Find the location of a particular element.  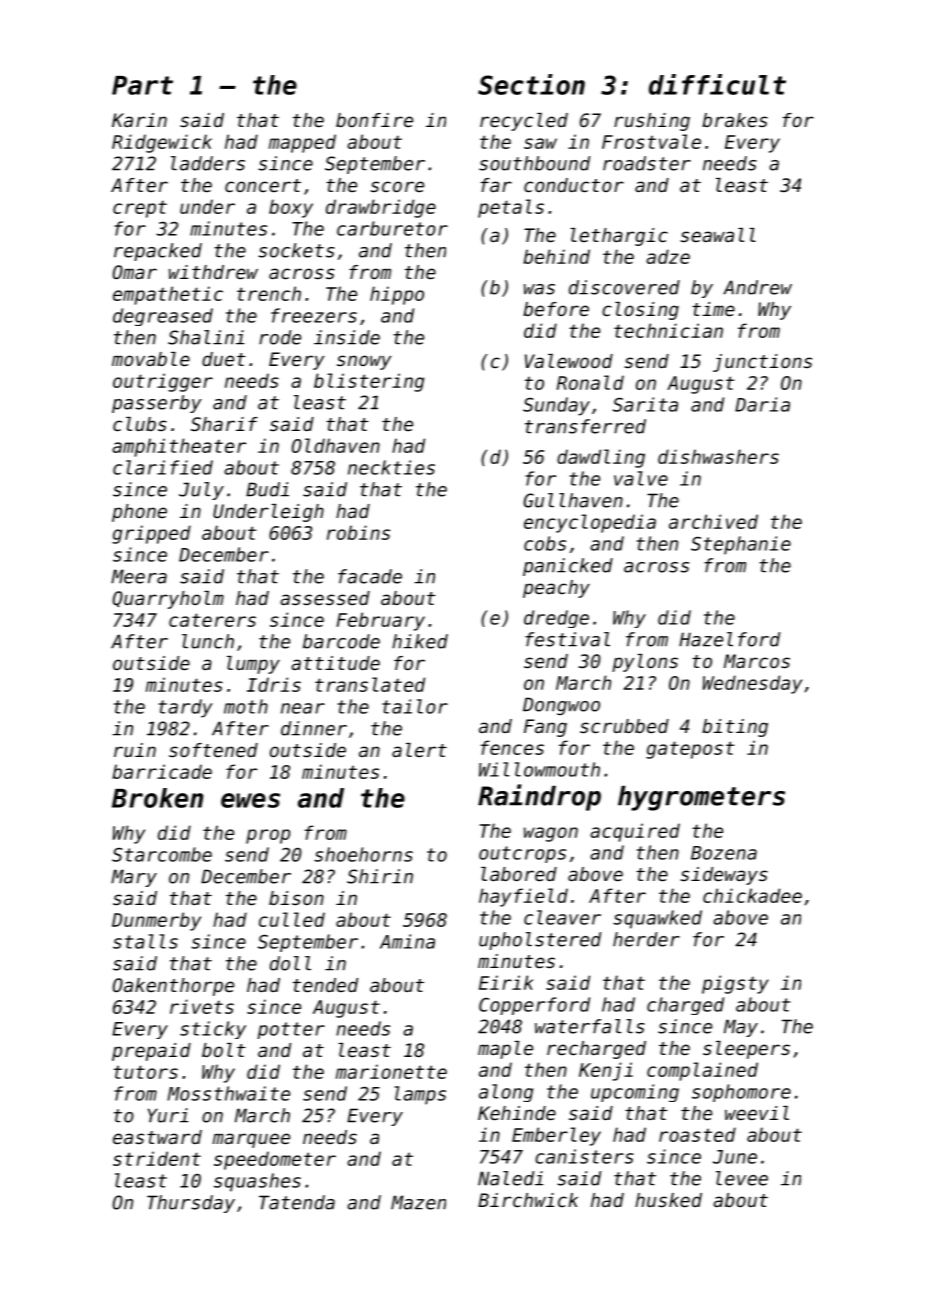

hygrometers is located at coordinates (701, 798).
